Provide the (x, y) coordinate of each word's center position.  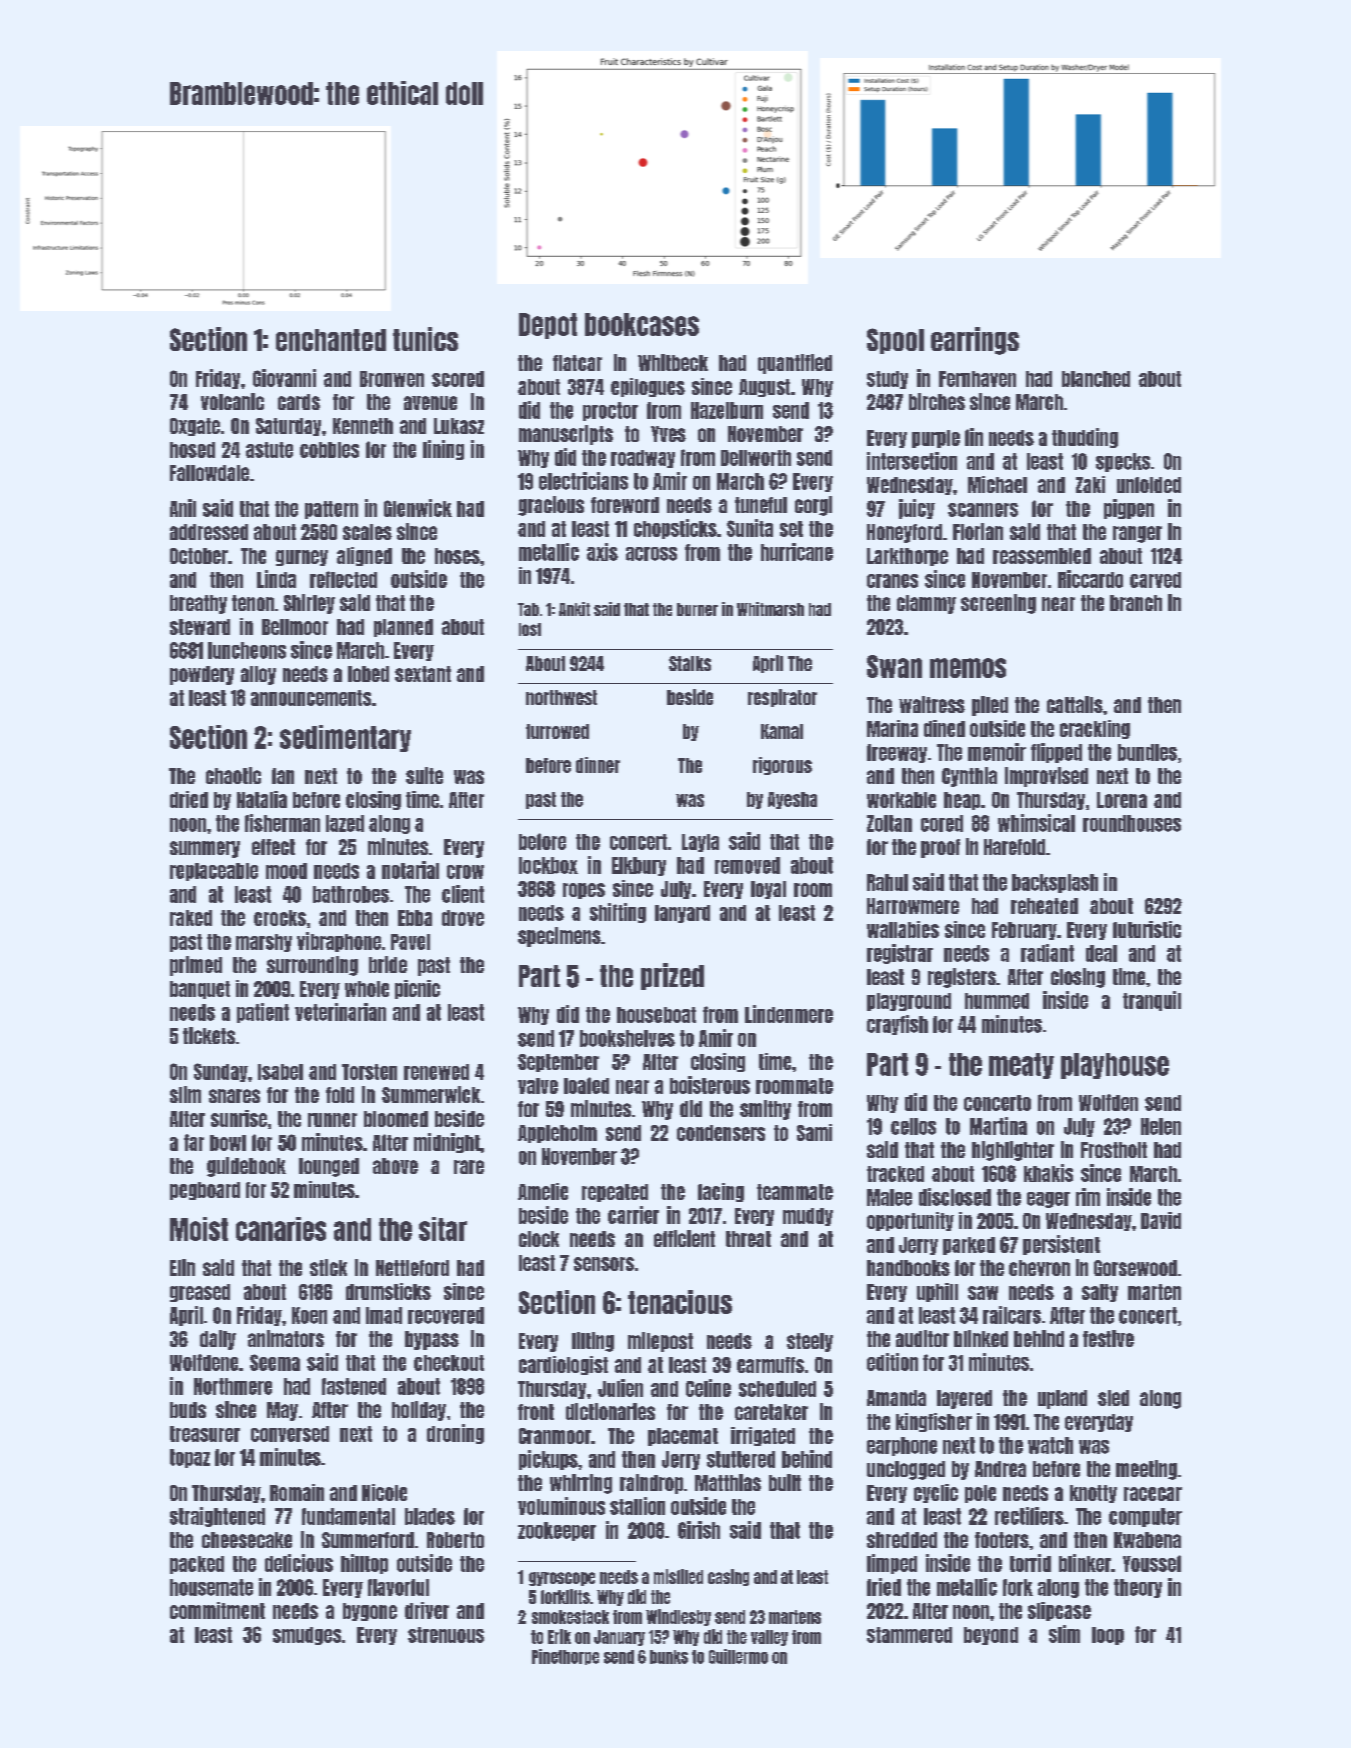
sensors (604, 1264)
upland (1062, 1399)
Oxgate (195, 427)
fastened (354, 1386)
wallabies (903, 929)
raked (191, 918)
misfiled (678, 1576)
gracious (551, 506)
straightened (217, 1517)
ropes (584, 891)
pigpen (1129, 509)
